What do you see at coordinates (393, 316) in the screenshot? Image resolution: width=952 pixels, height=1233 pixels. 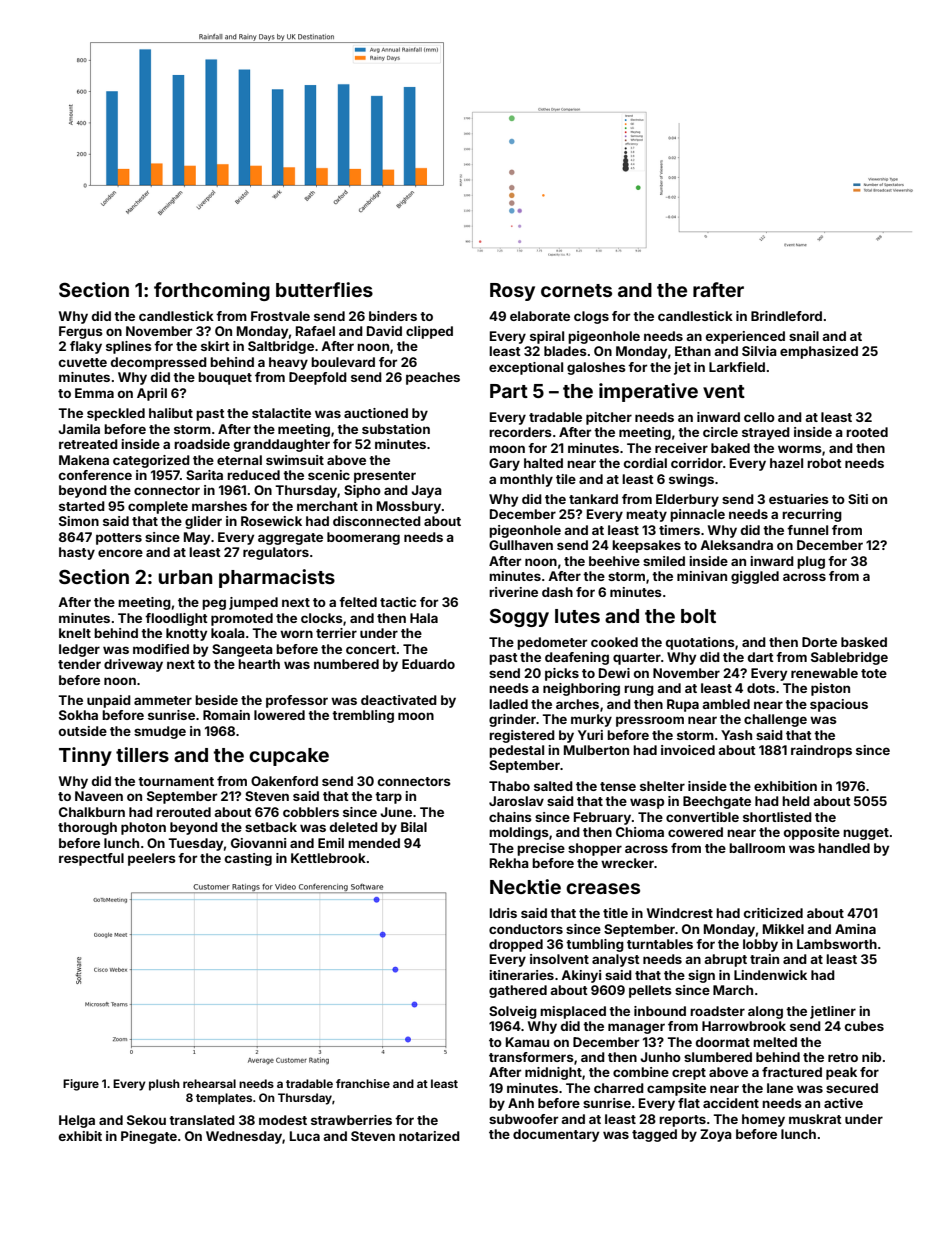 I see `binders` at bounding box center [393, 316].
